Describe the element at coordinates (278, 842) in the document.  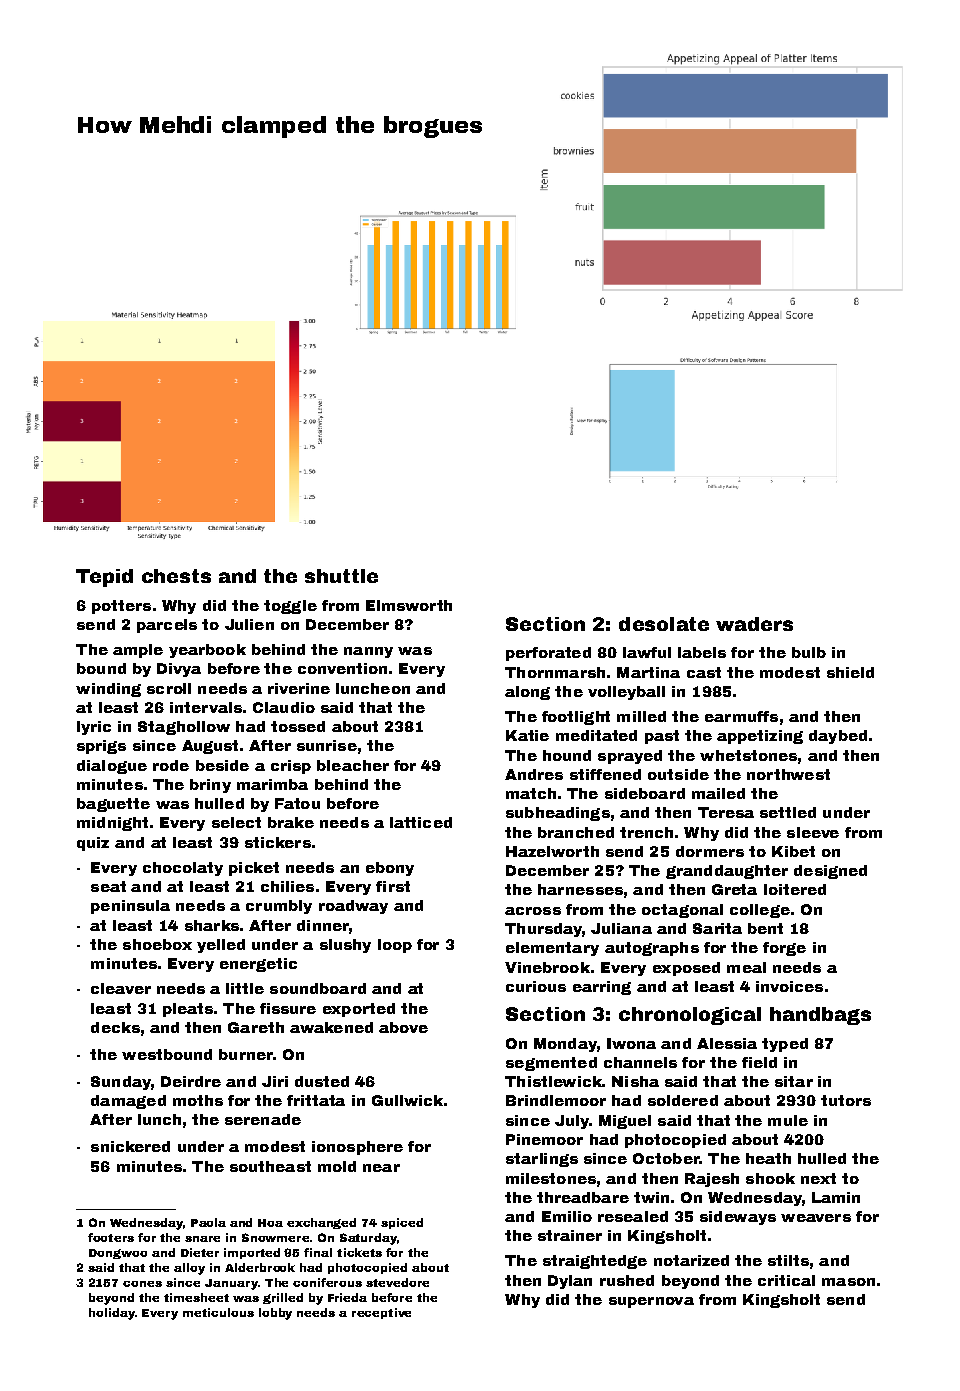
I see `stickers` at that location.
